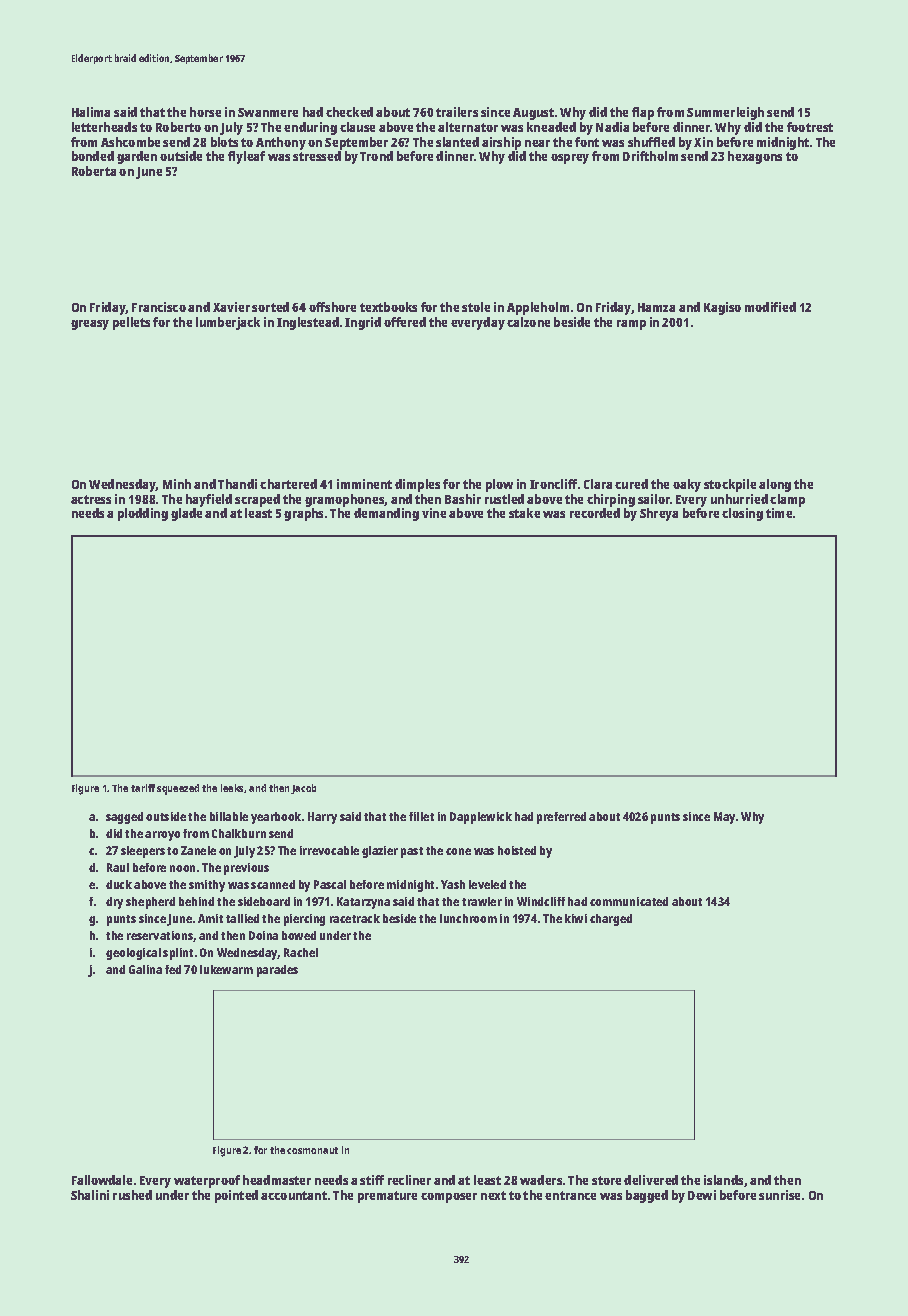 Image resolution: width=908 pixels, height=1316 pixels. What do you see at coordinates (537, 143) in the screenshot?
I see `near` at bounding box center [537, 143].
